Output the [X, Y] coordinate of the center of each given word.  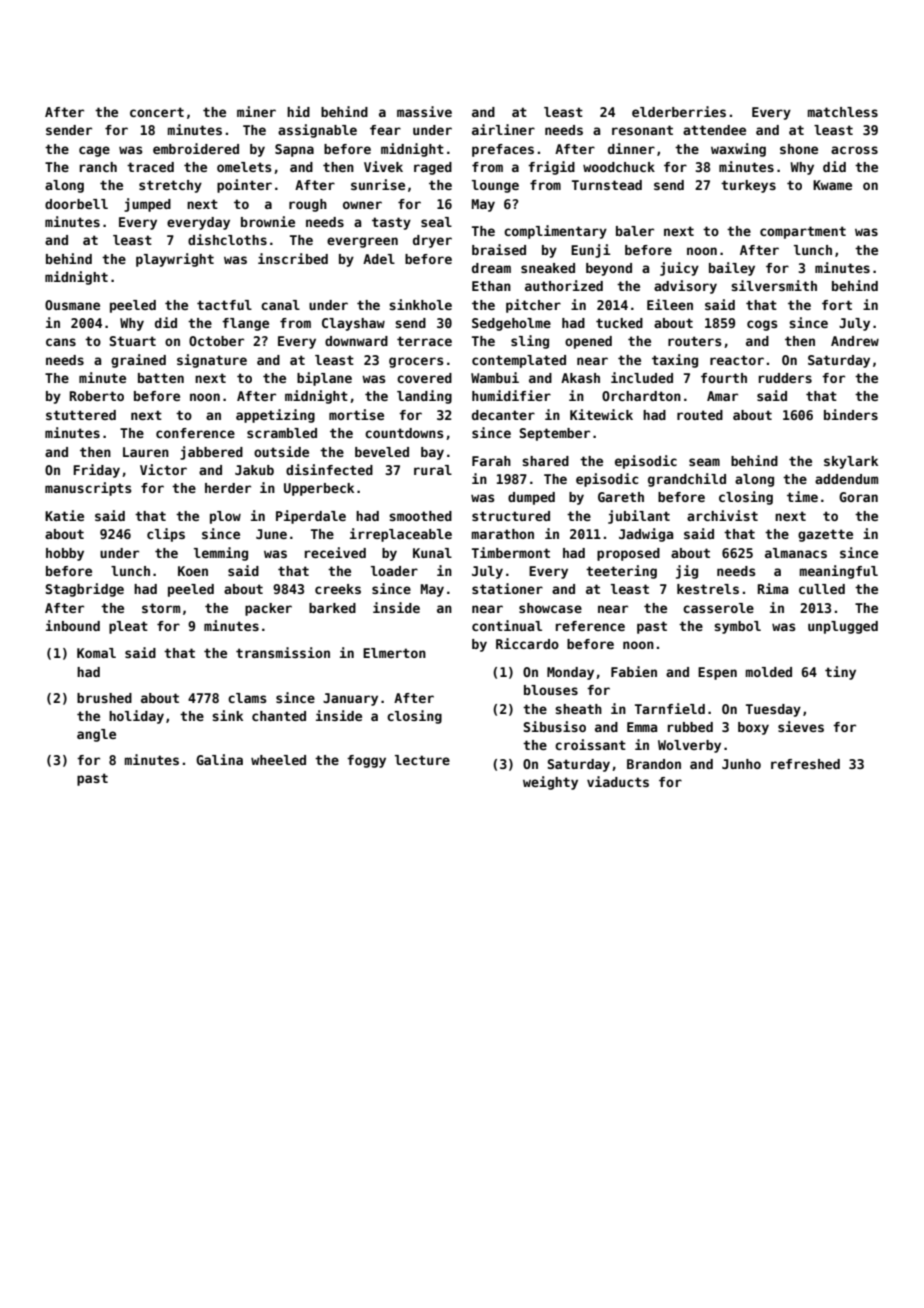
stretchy [170, 186]
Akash [580, 378]
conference [195, 433]
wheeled [278, 760]
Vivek [383, 166]
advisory [685, 287]
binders [851, 414]
